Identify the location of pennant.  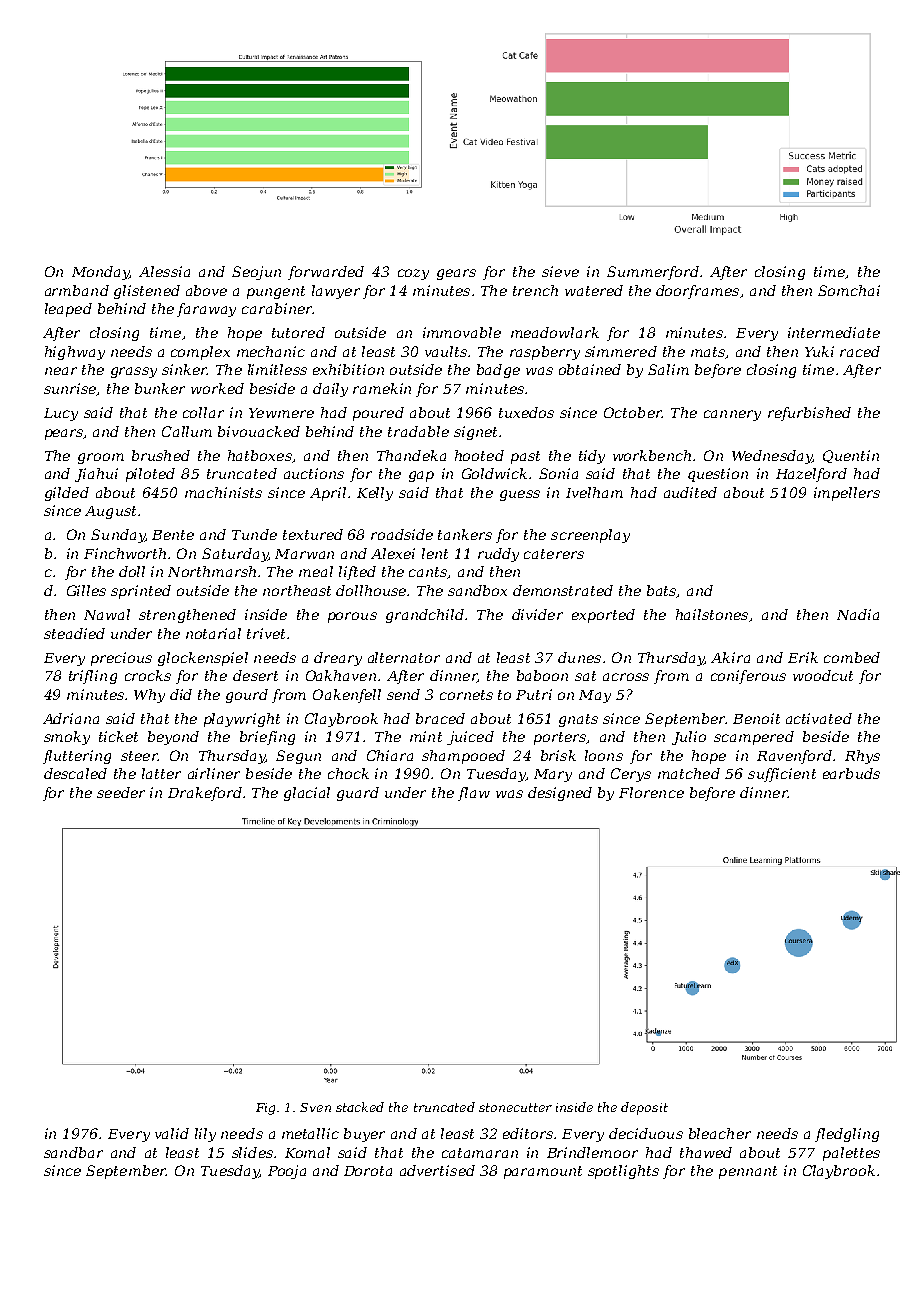
(748, 1172).
